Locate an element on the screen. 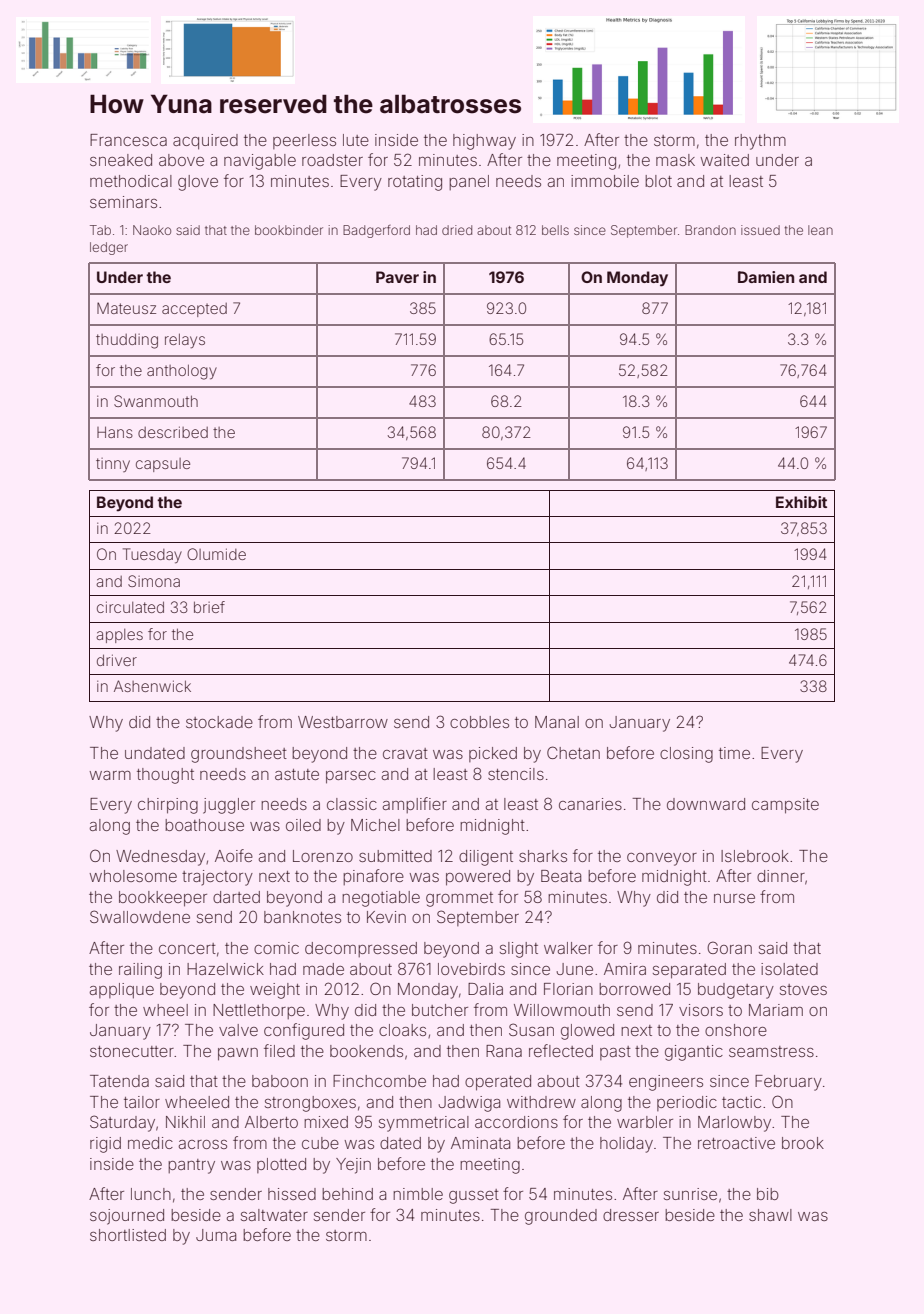 The image size is (924, 1314). stonecutter is located at coordinates (132, 1051).
